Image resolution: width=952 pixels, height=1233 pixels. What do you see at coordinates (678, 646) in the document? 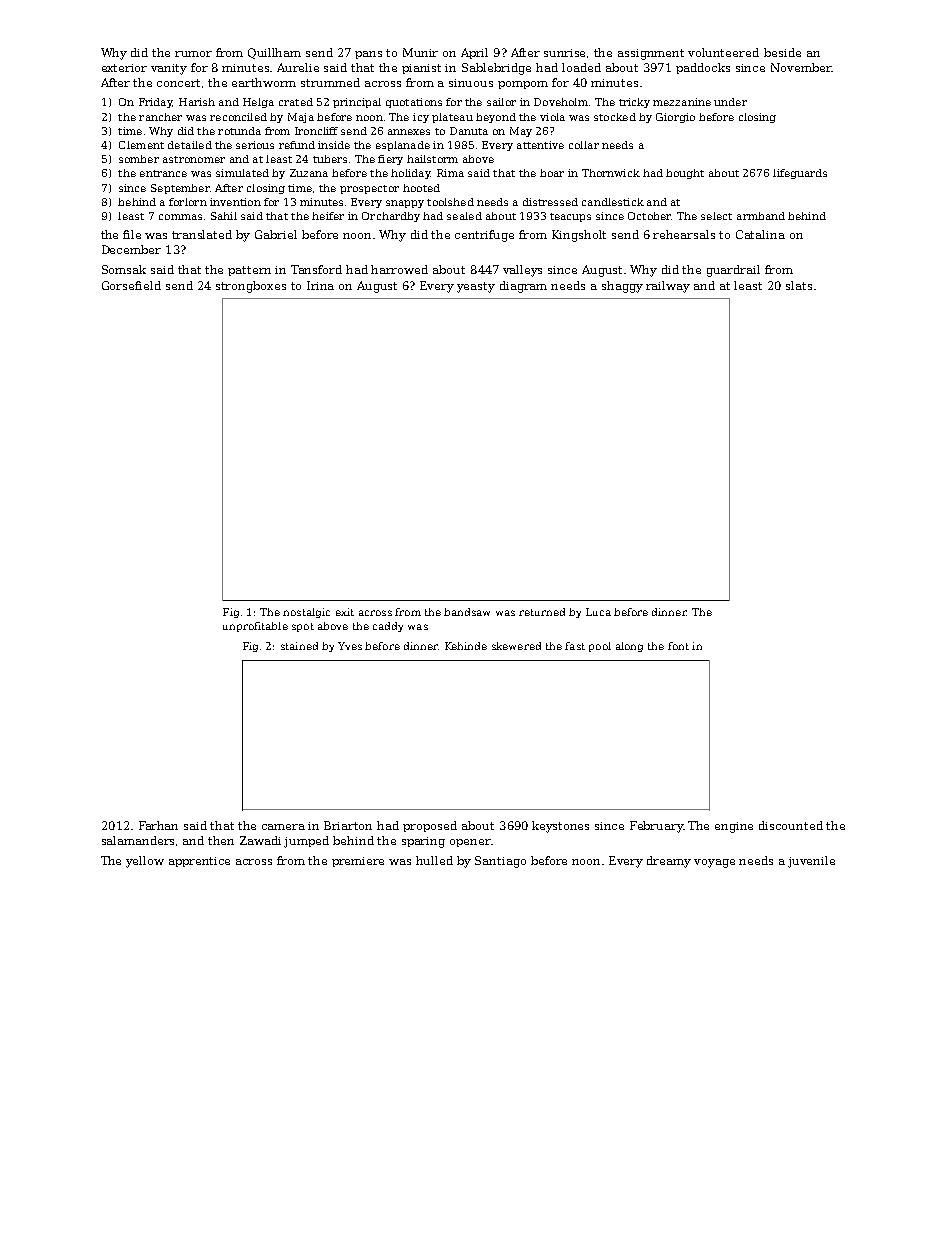
I see `font` at bounding box center [678, 646].
